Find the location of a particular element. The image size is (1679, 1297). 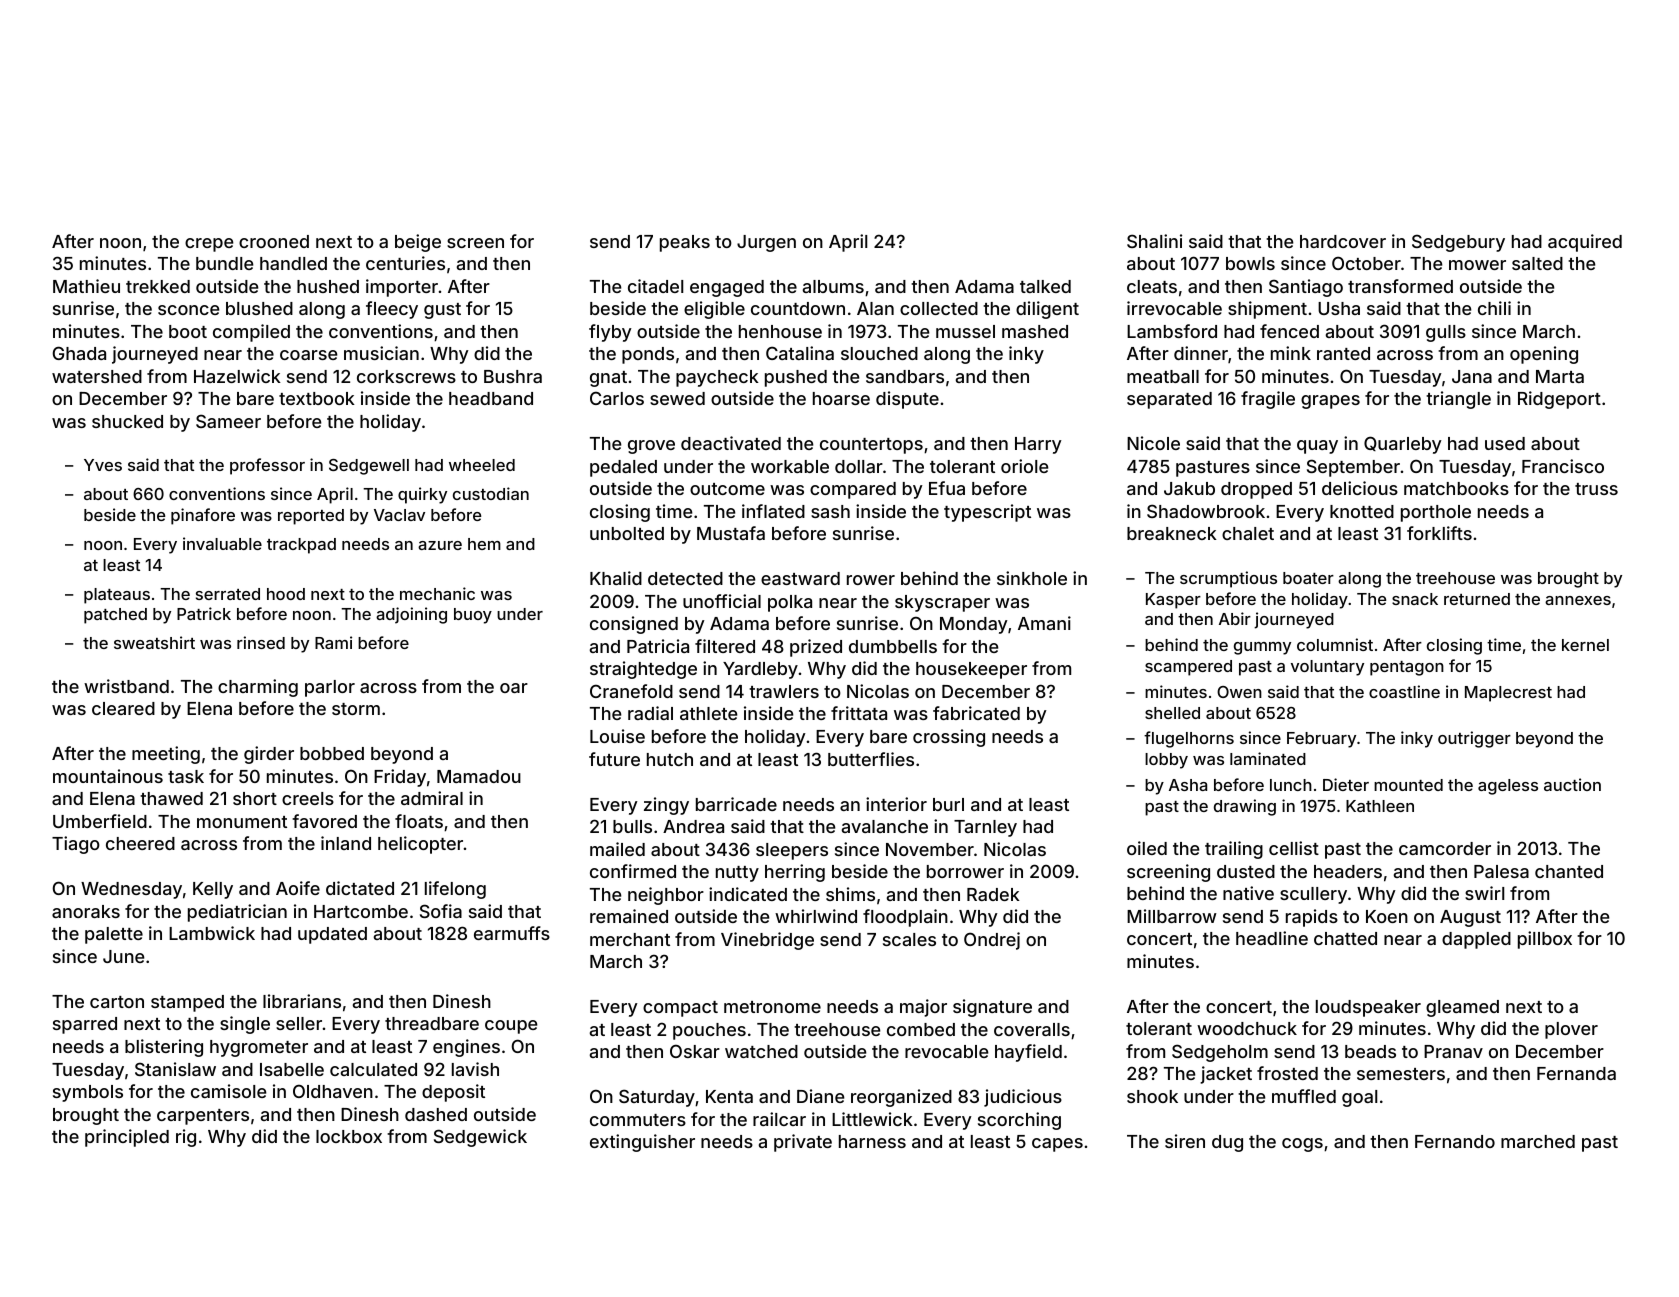

collected is located at coordinates (939, 308).
